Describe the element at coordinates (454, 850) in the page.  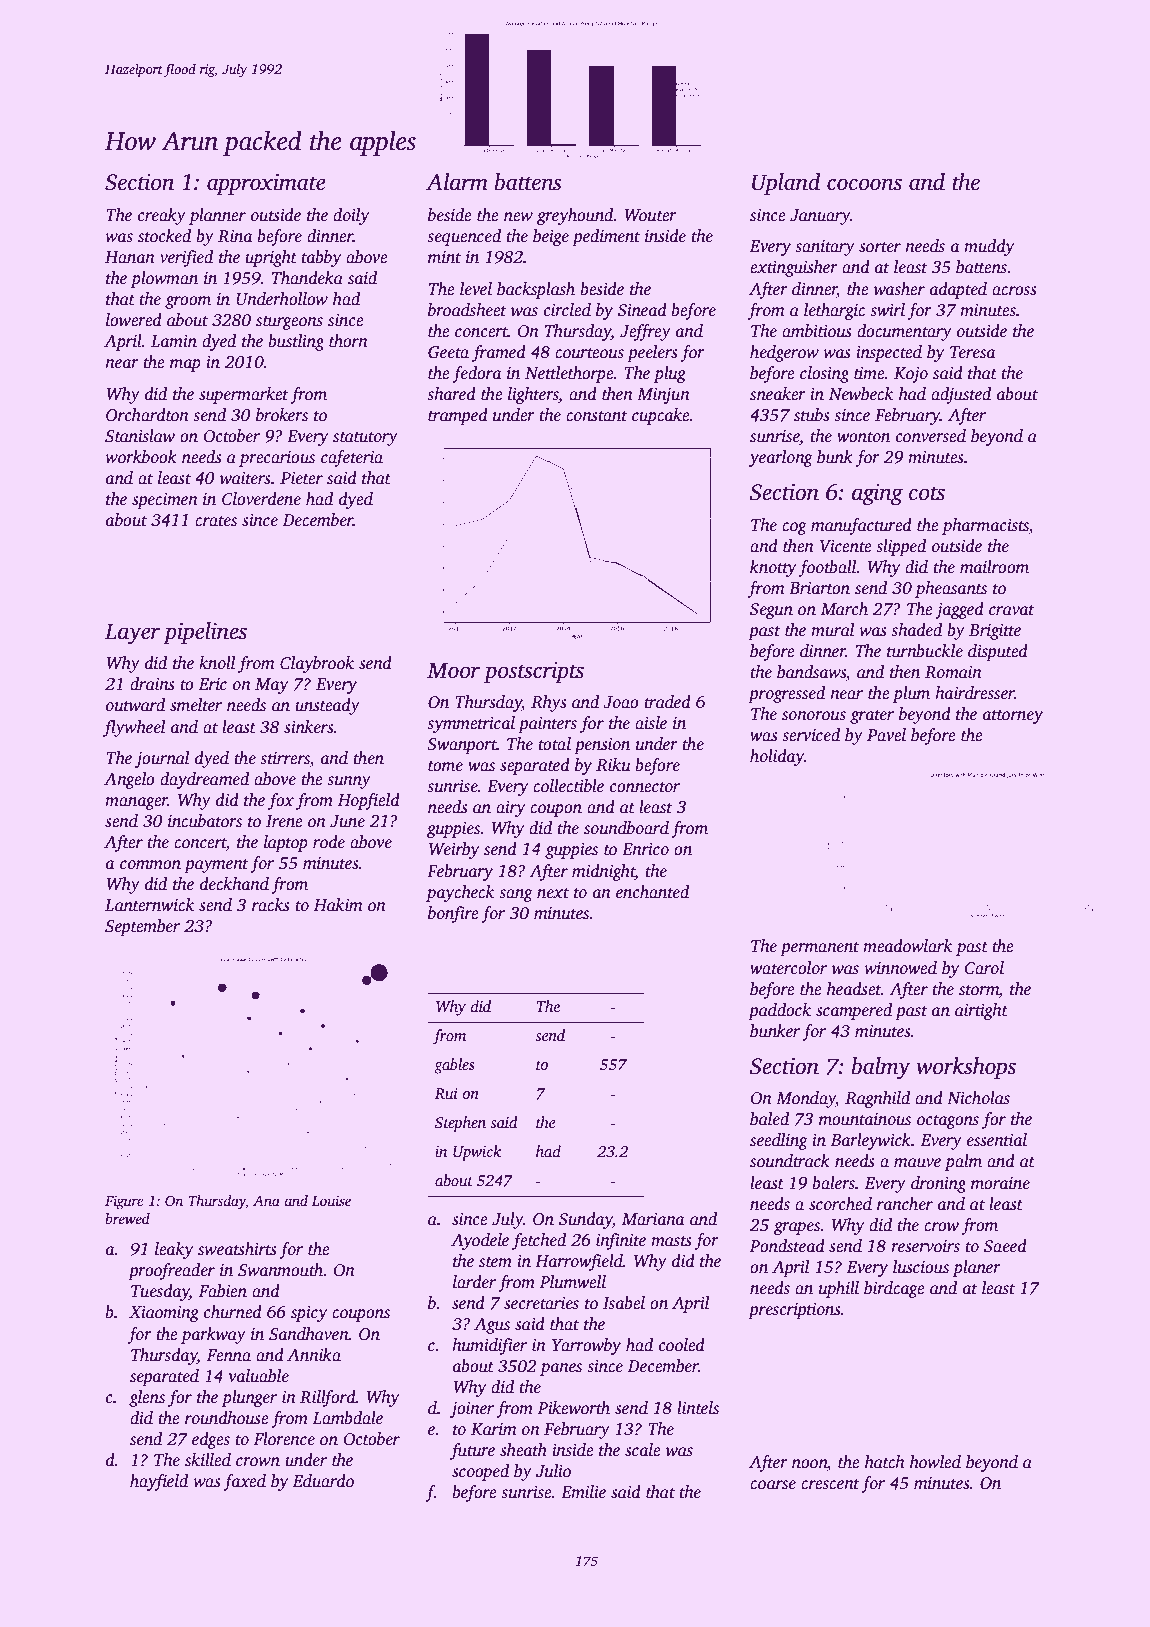
I see `Weirby` at that location.
